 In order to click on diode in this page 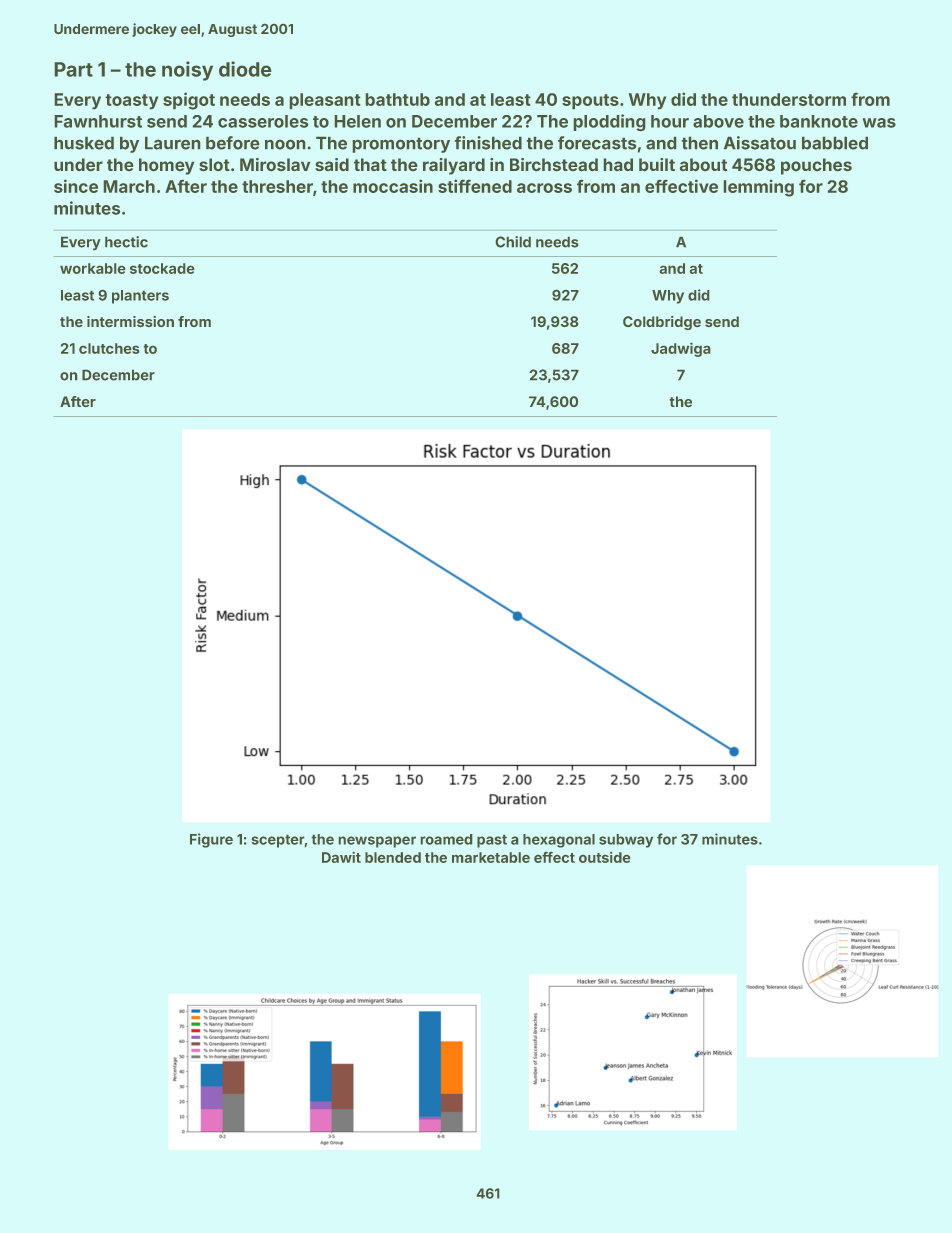, I will do `click(245, 69)`.
